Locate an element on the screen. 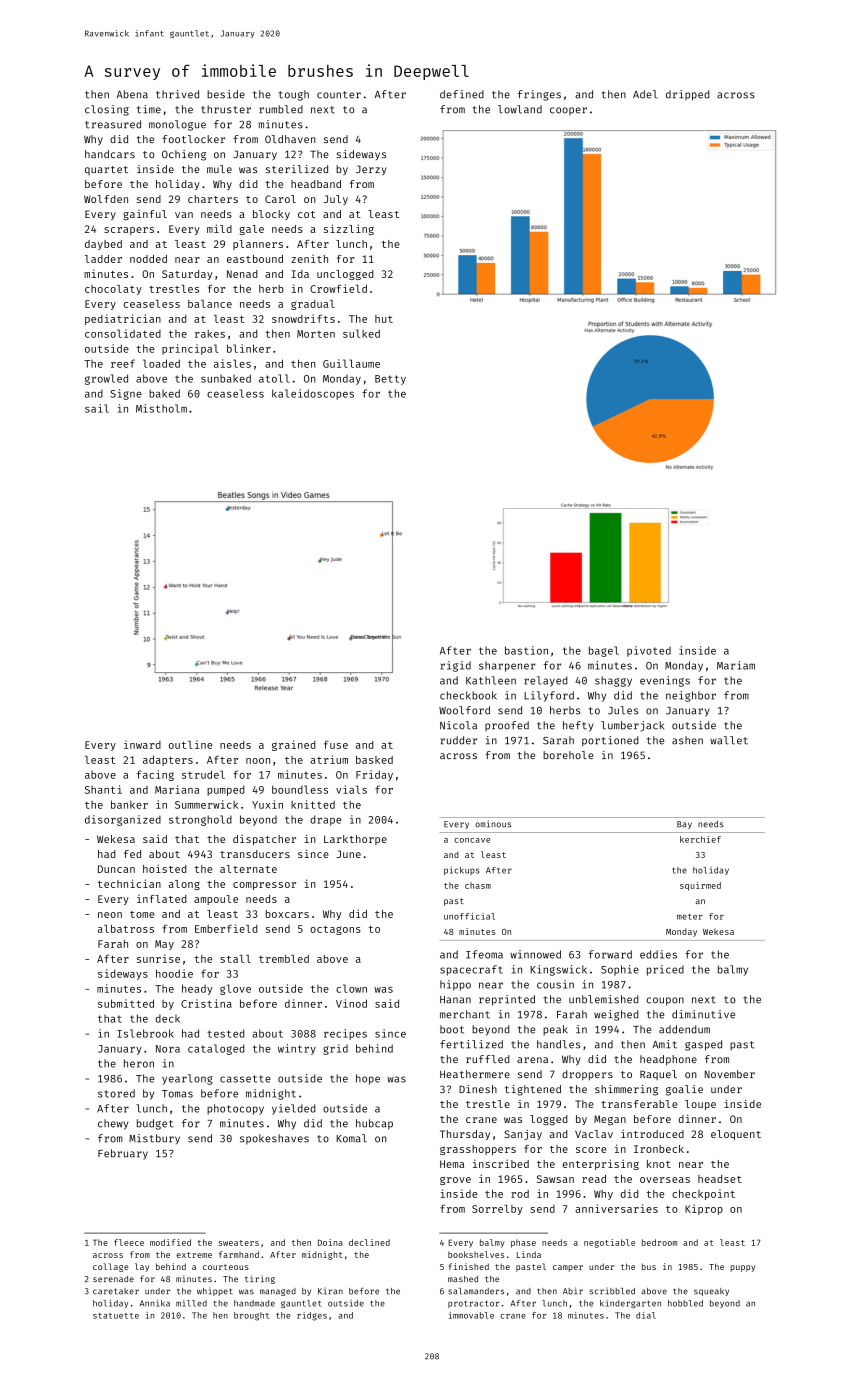 The image size is (849, 1400). cooper is located at coordinates (568, 111).
